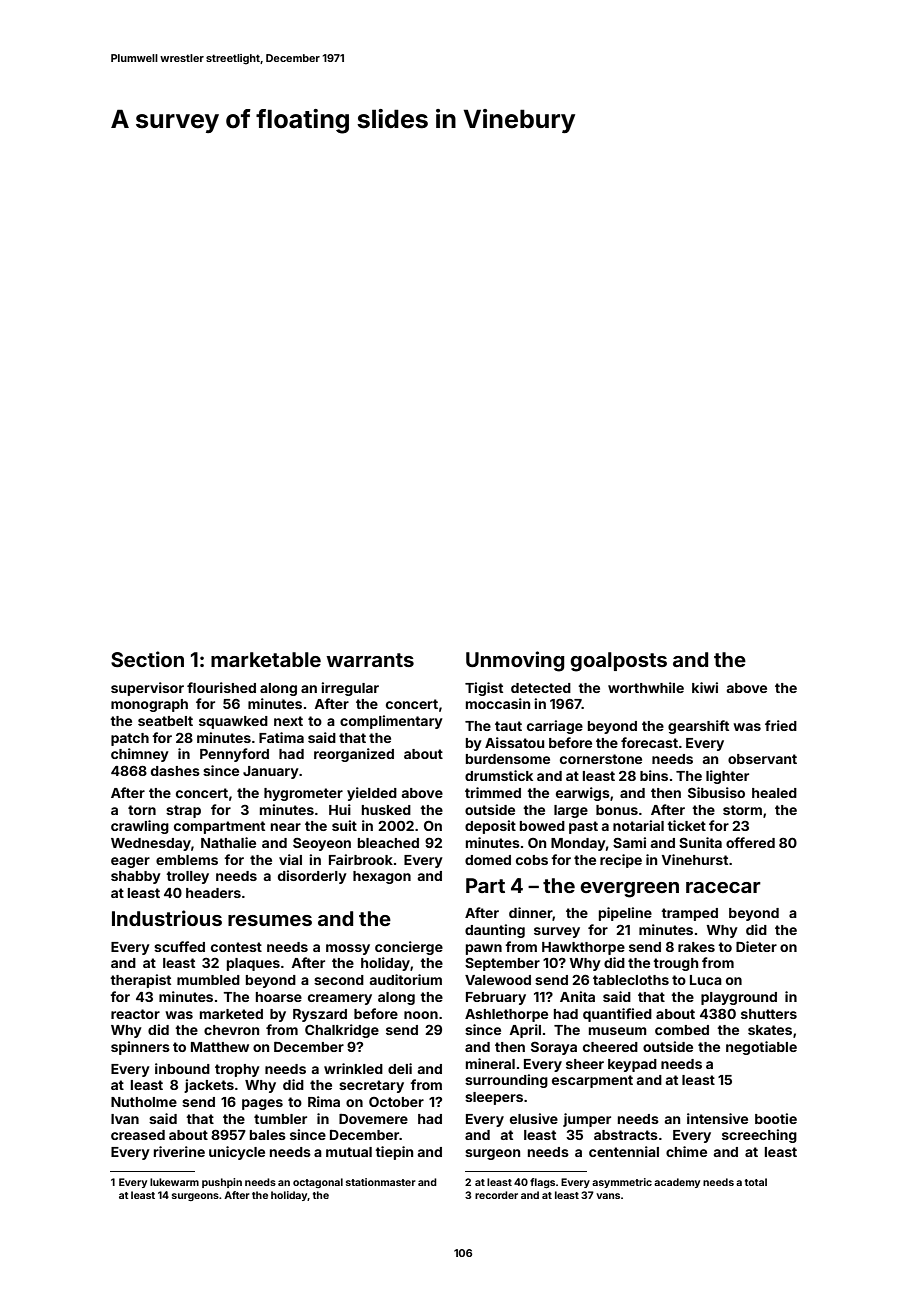  I want to click on inbound, so click(182, 1068).
